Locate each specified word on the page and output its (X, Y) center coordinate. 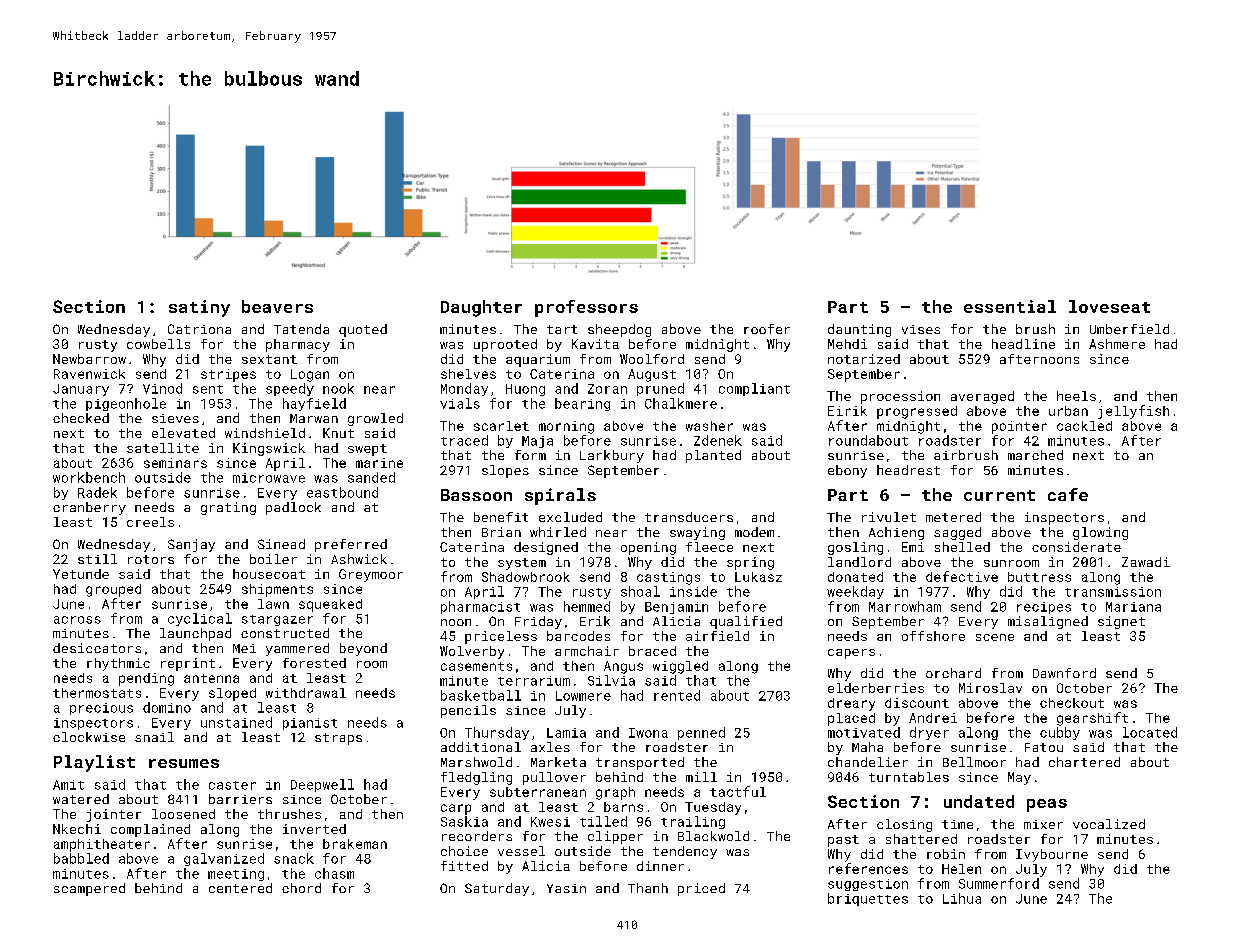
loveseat (1109, 306)
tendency (685, 852)
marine (379, 463)
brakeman (355, 844)
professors (586, 308)
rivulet (889, 517)
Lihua (962, 898)
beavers (277, 306)
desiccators (97, 648)
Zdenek (718, 440)
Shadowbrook (526, 577)
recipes (1044, 608)
